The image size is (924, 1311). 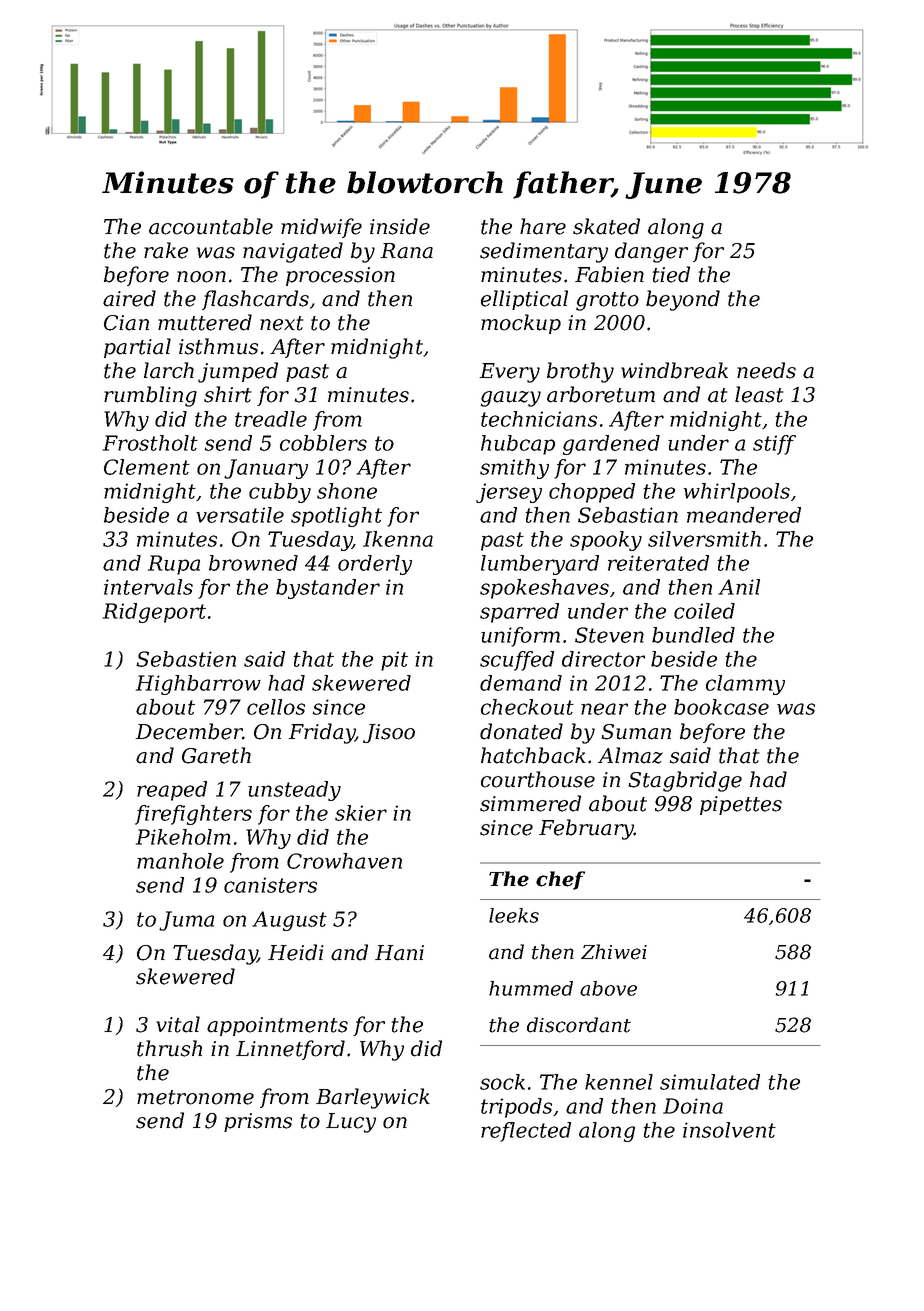 I want to click on chef, so click(x=560, y=880).
